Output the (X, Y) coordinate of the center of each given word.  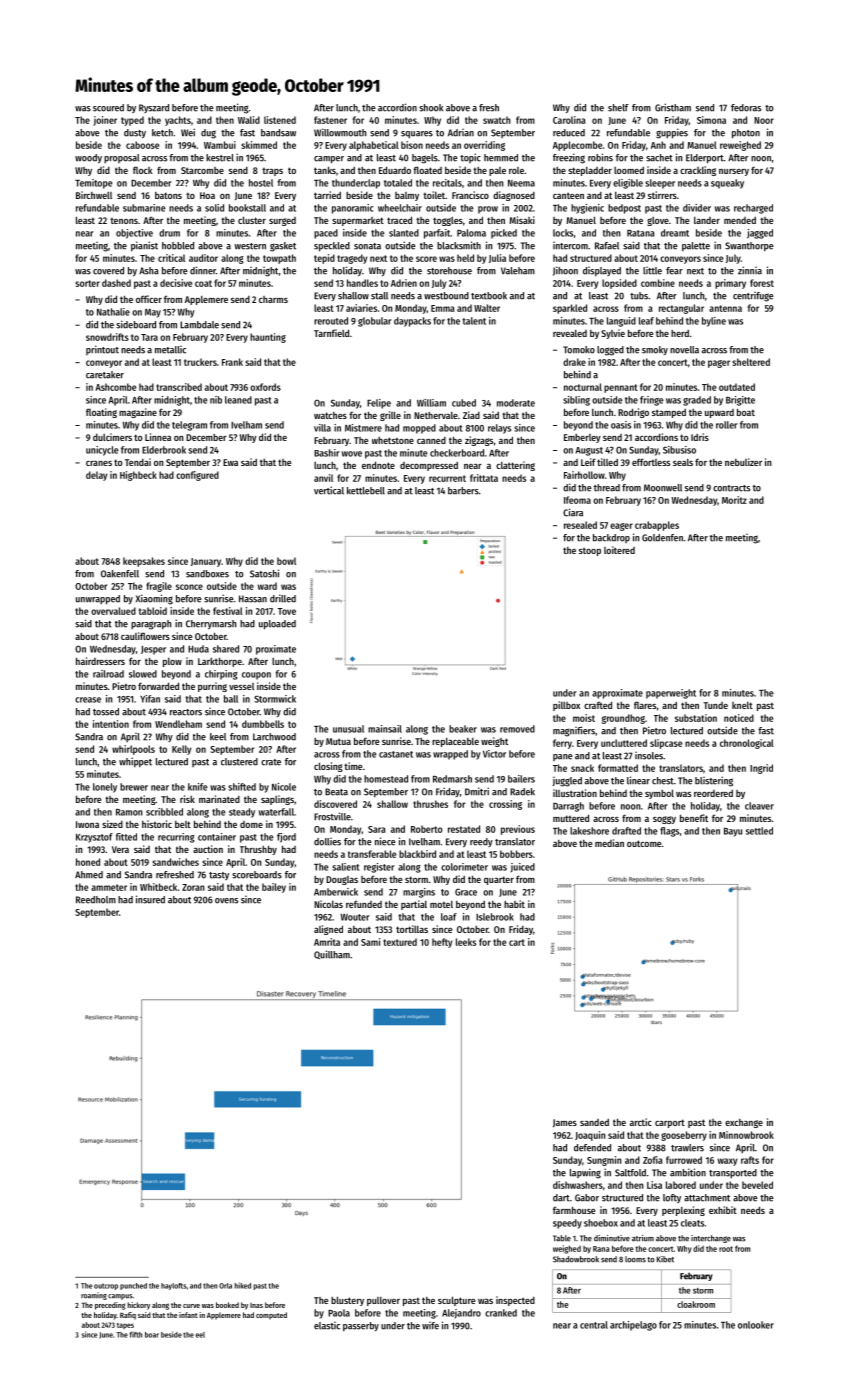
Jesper (153, 650)
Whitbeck (158, 887)
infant (188, 1315)
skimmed (259, 145)
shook (431, 108)
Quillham (332, 954)
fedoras (746, 108)
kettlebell (366, 491)
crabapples (657, 526)
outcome (644, 843)
